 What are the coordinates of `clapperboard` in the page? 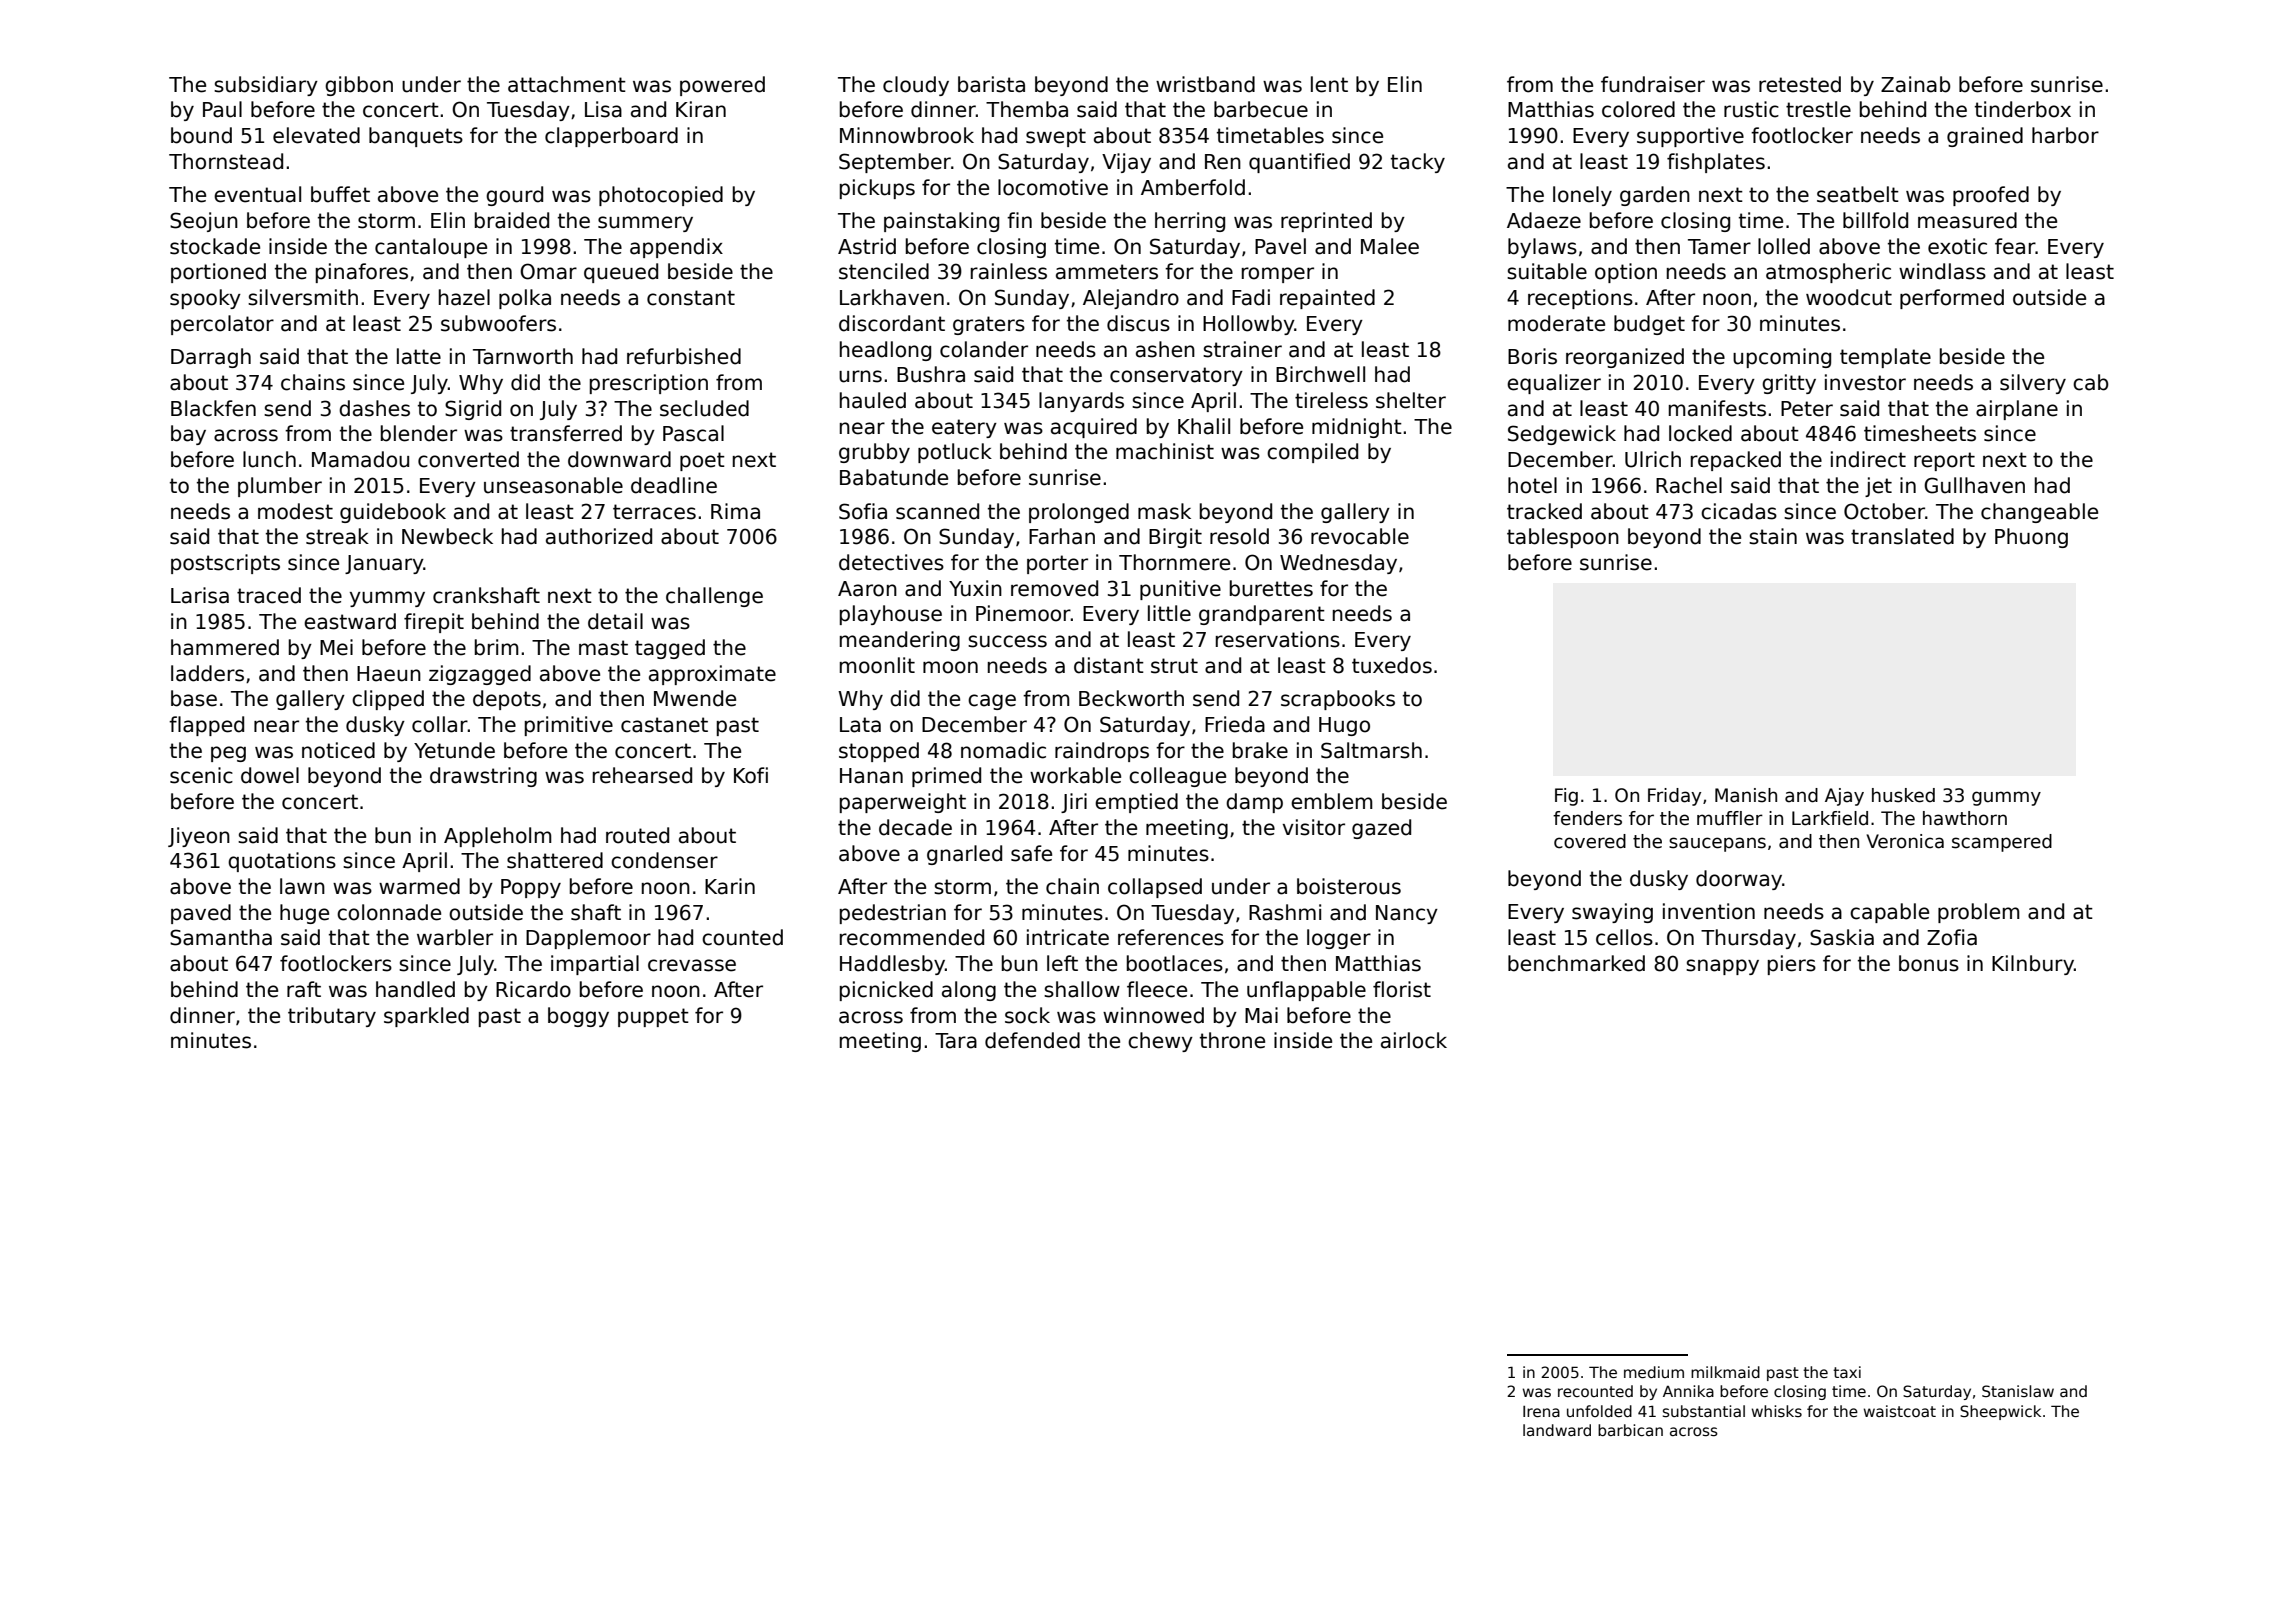 It's located at (611, 137).
